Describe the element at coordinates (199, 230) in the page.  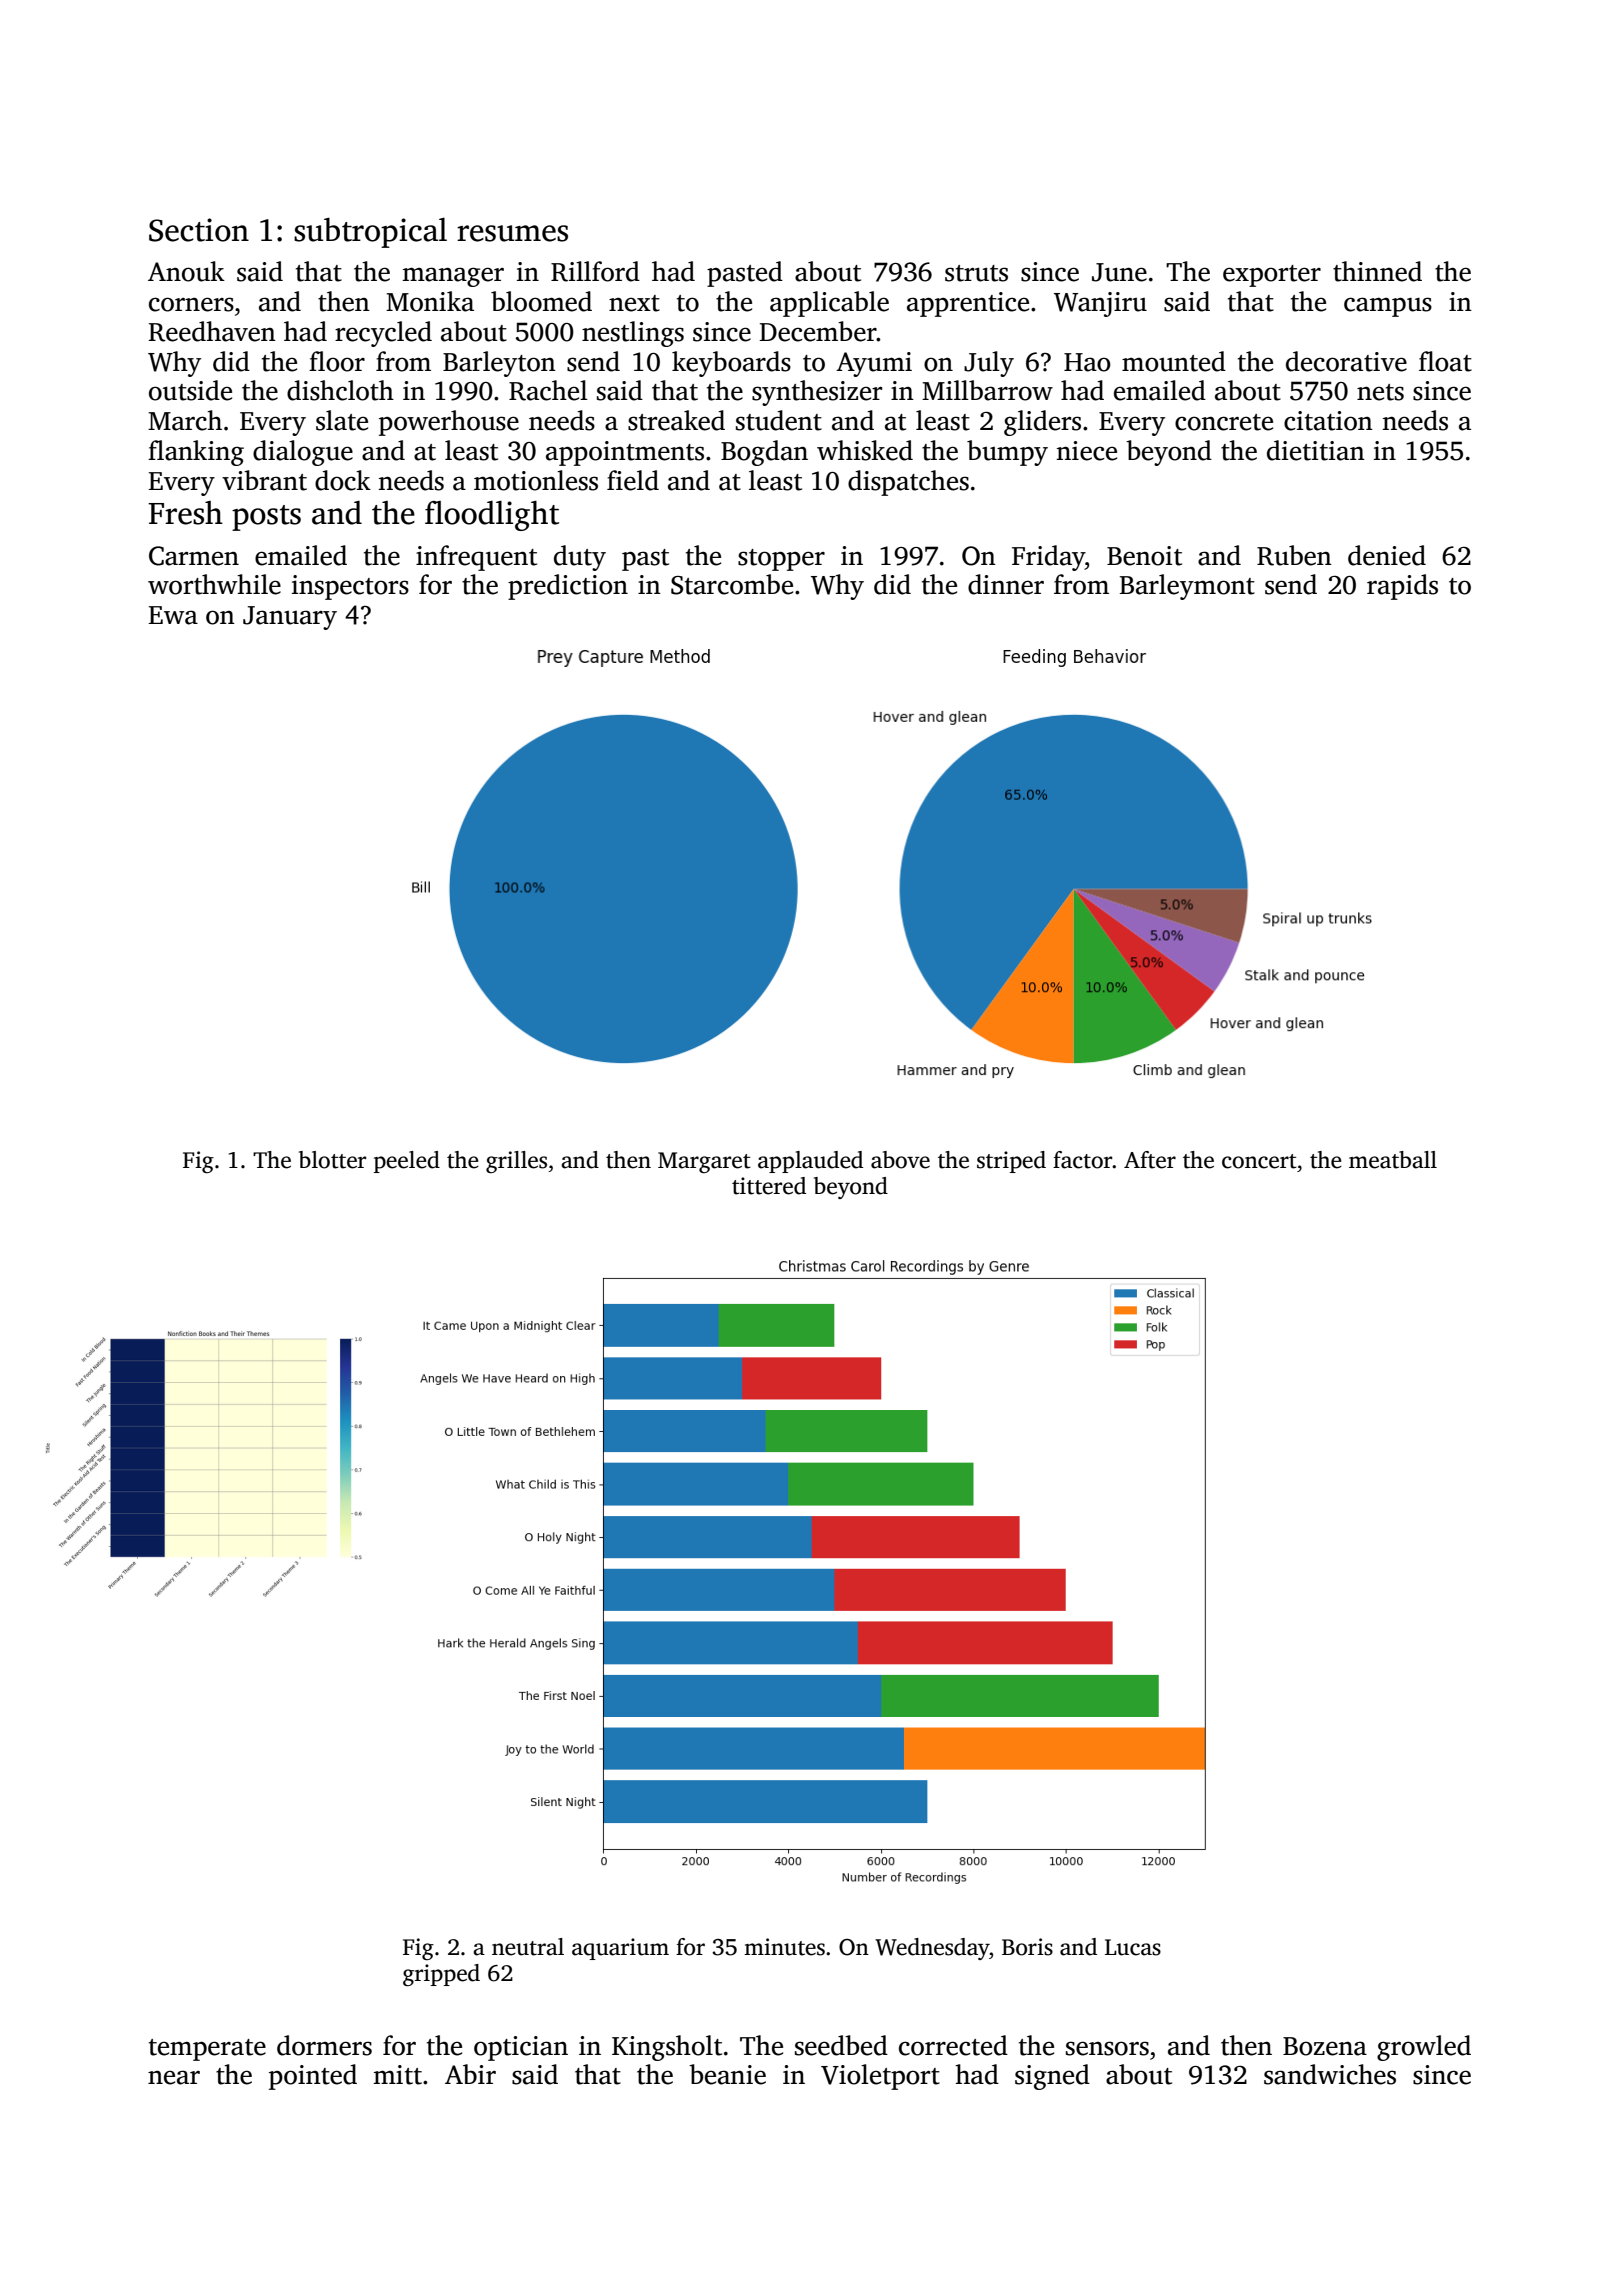
I see `Section` at that location.
